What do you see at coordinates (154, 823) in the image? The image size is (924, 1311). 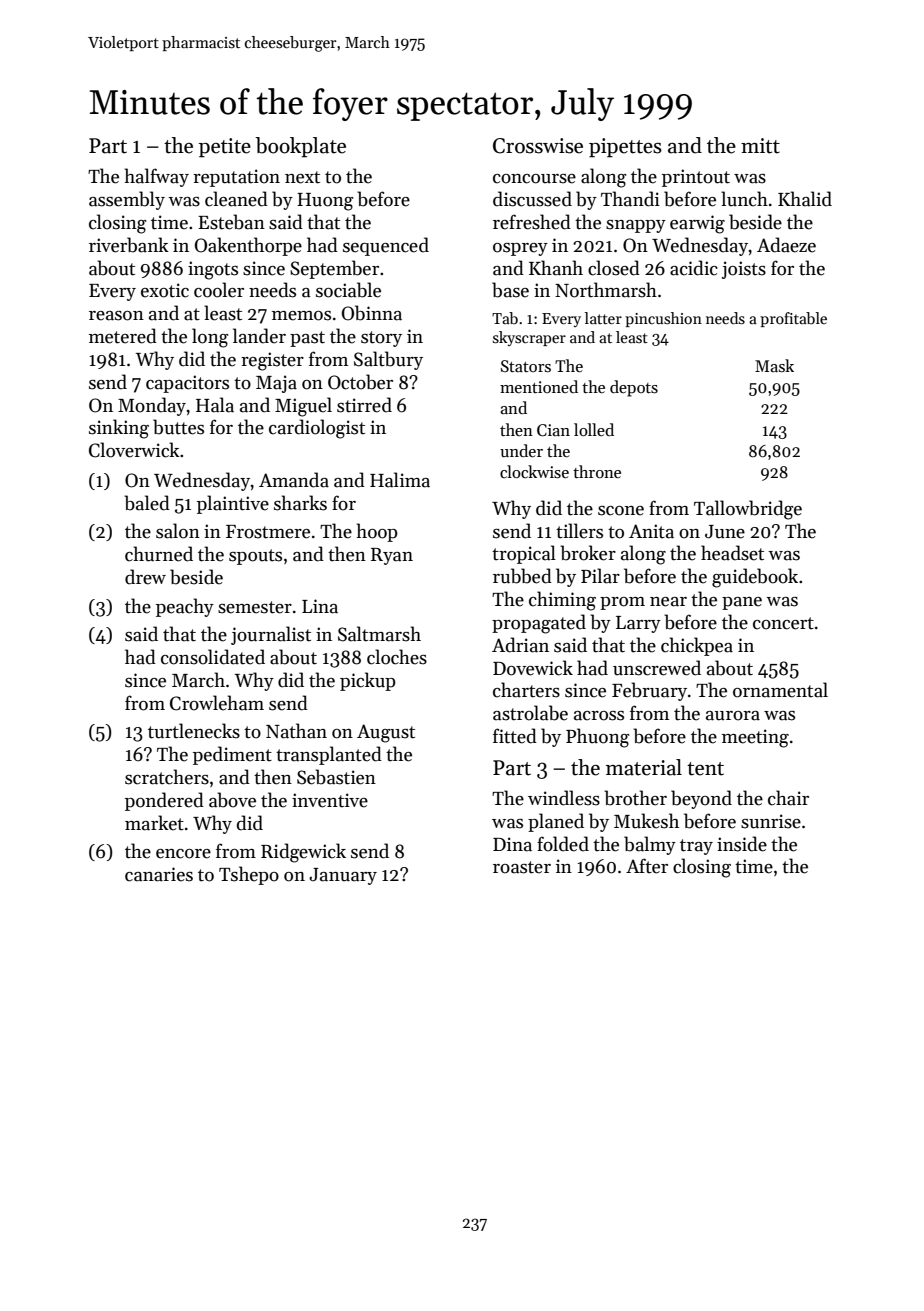 I see `market` at bounding box center [154, 823].
